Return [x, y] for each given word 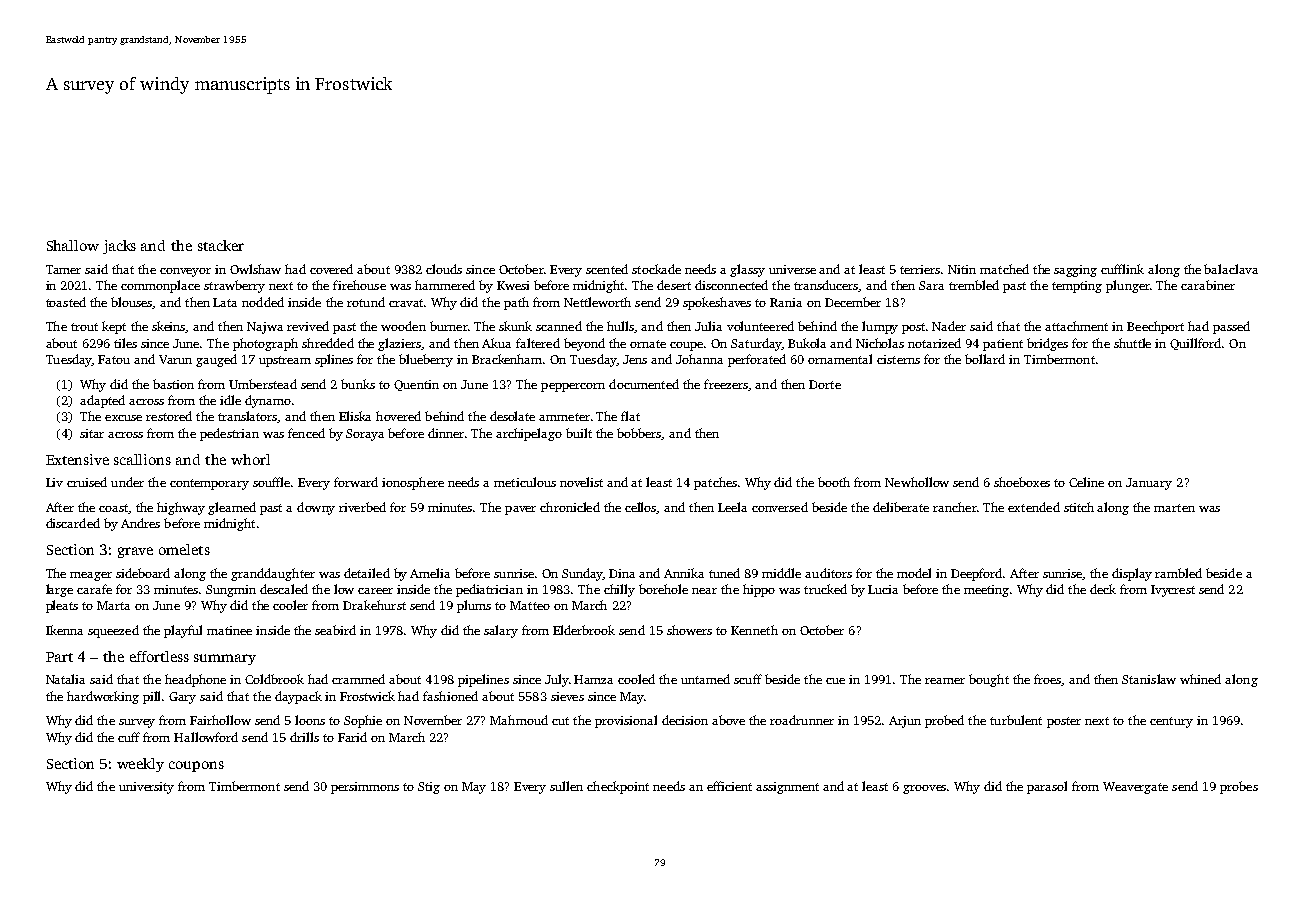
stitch [1079, 507]
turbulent [1016, 720]
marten [1174, 508]
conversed [780, 507]
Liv [54, 482]
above [728, 720]
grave [135, 552]
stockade [656, 269]
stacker [221, 245]
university [146, 788]
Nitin [962, 269]
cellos [641, 508]
